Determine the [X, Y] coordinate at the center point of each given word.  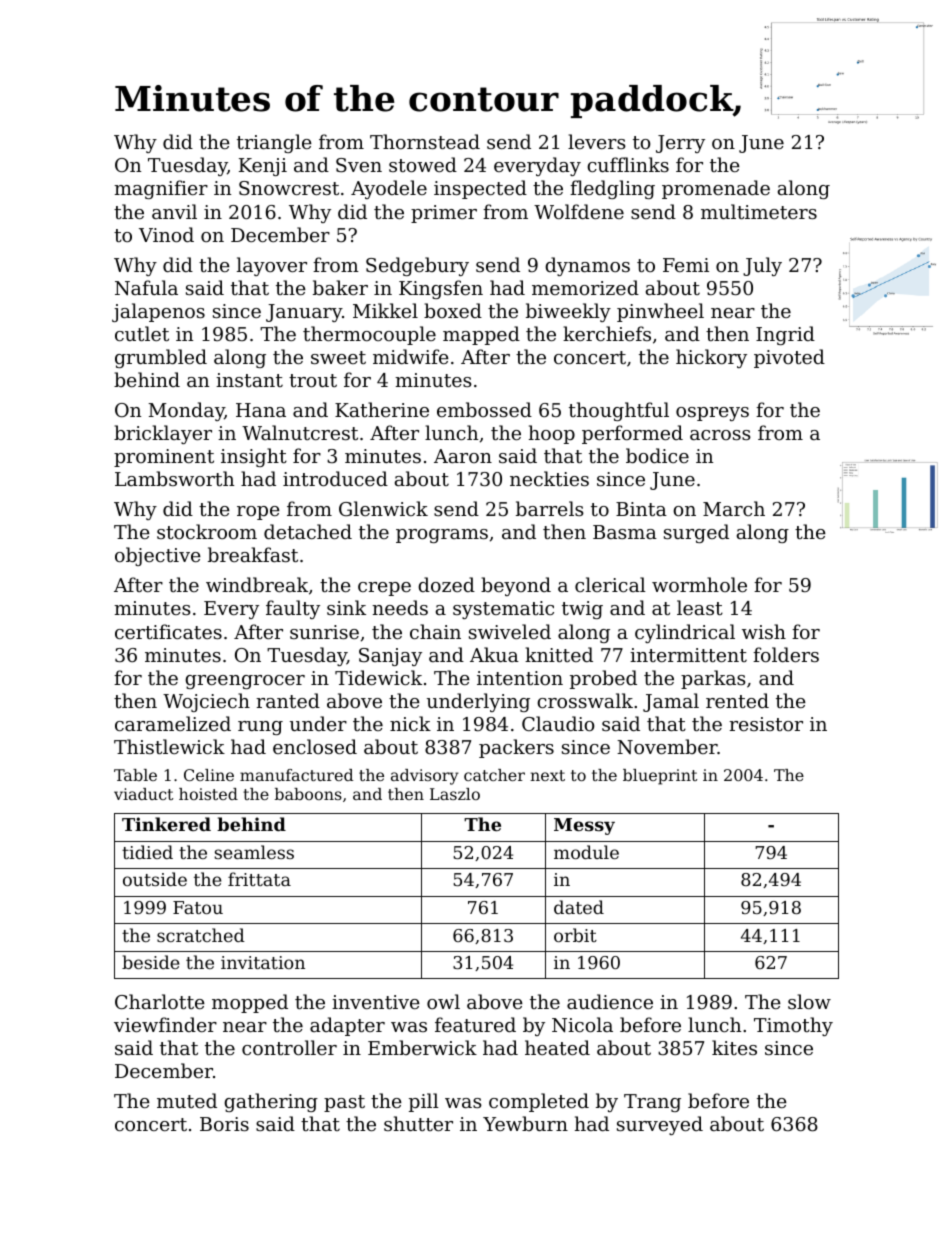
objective [158, 556]
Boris [224, 1124]
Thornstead [425, 141]
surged [696, 533]
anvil [174, 211]
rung [260, 728]
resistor [766, 724]
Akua [494, 654]
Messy [584, 826]
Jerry [680, 144]
